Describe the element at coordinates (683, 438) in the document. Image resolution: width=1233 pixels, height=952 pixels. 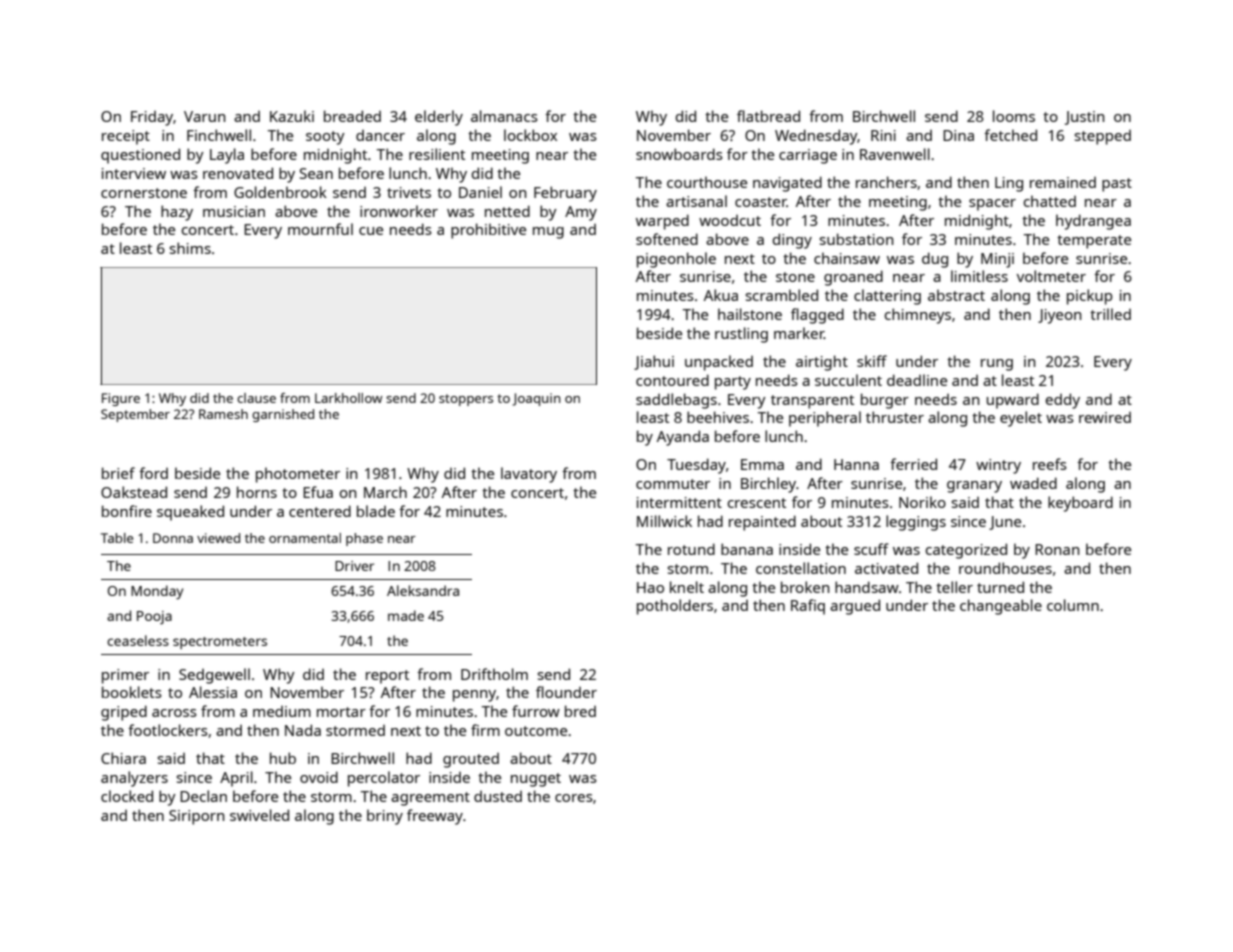
I see `Ayanda` at that location.
